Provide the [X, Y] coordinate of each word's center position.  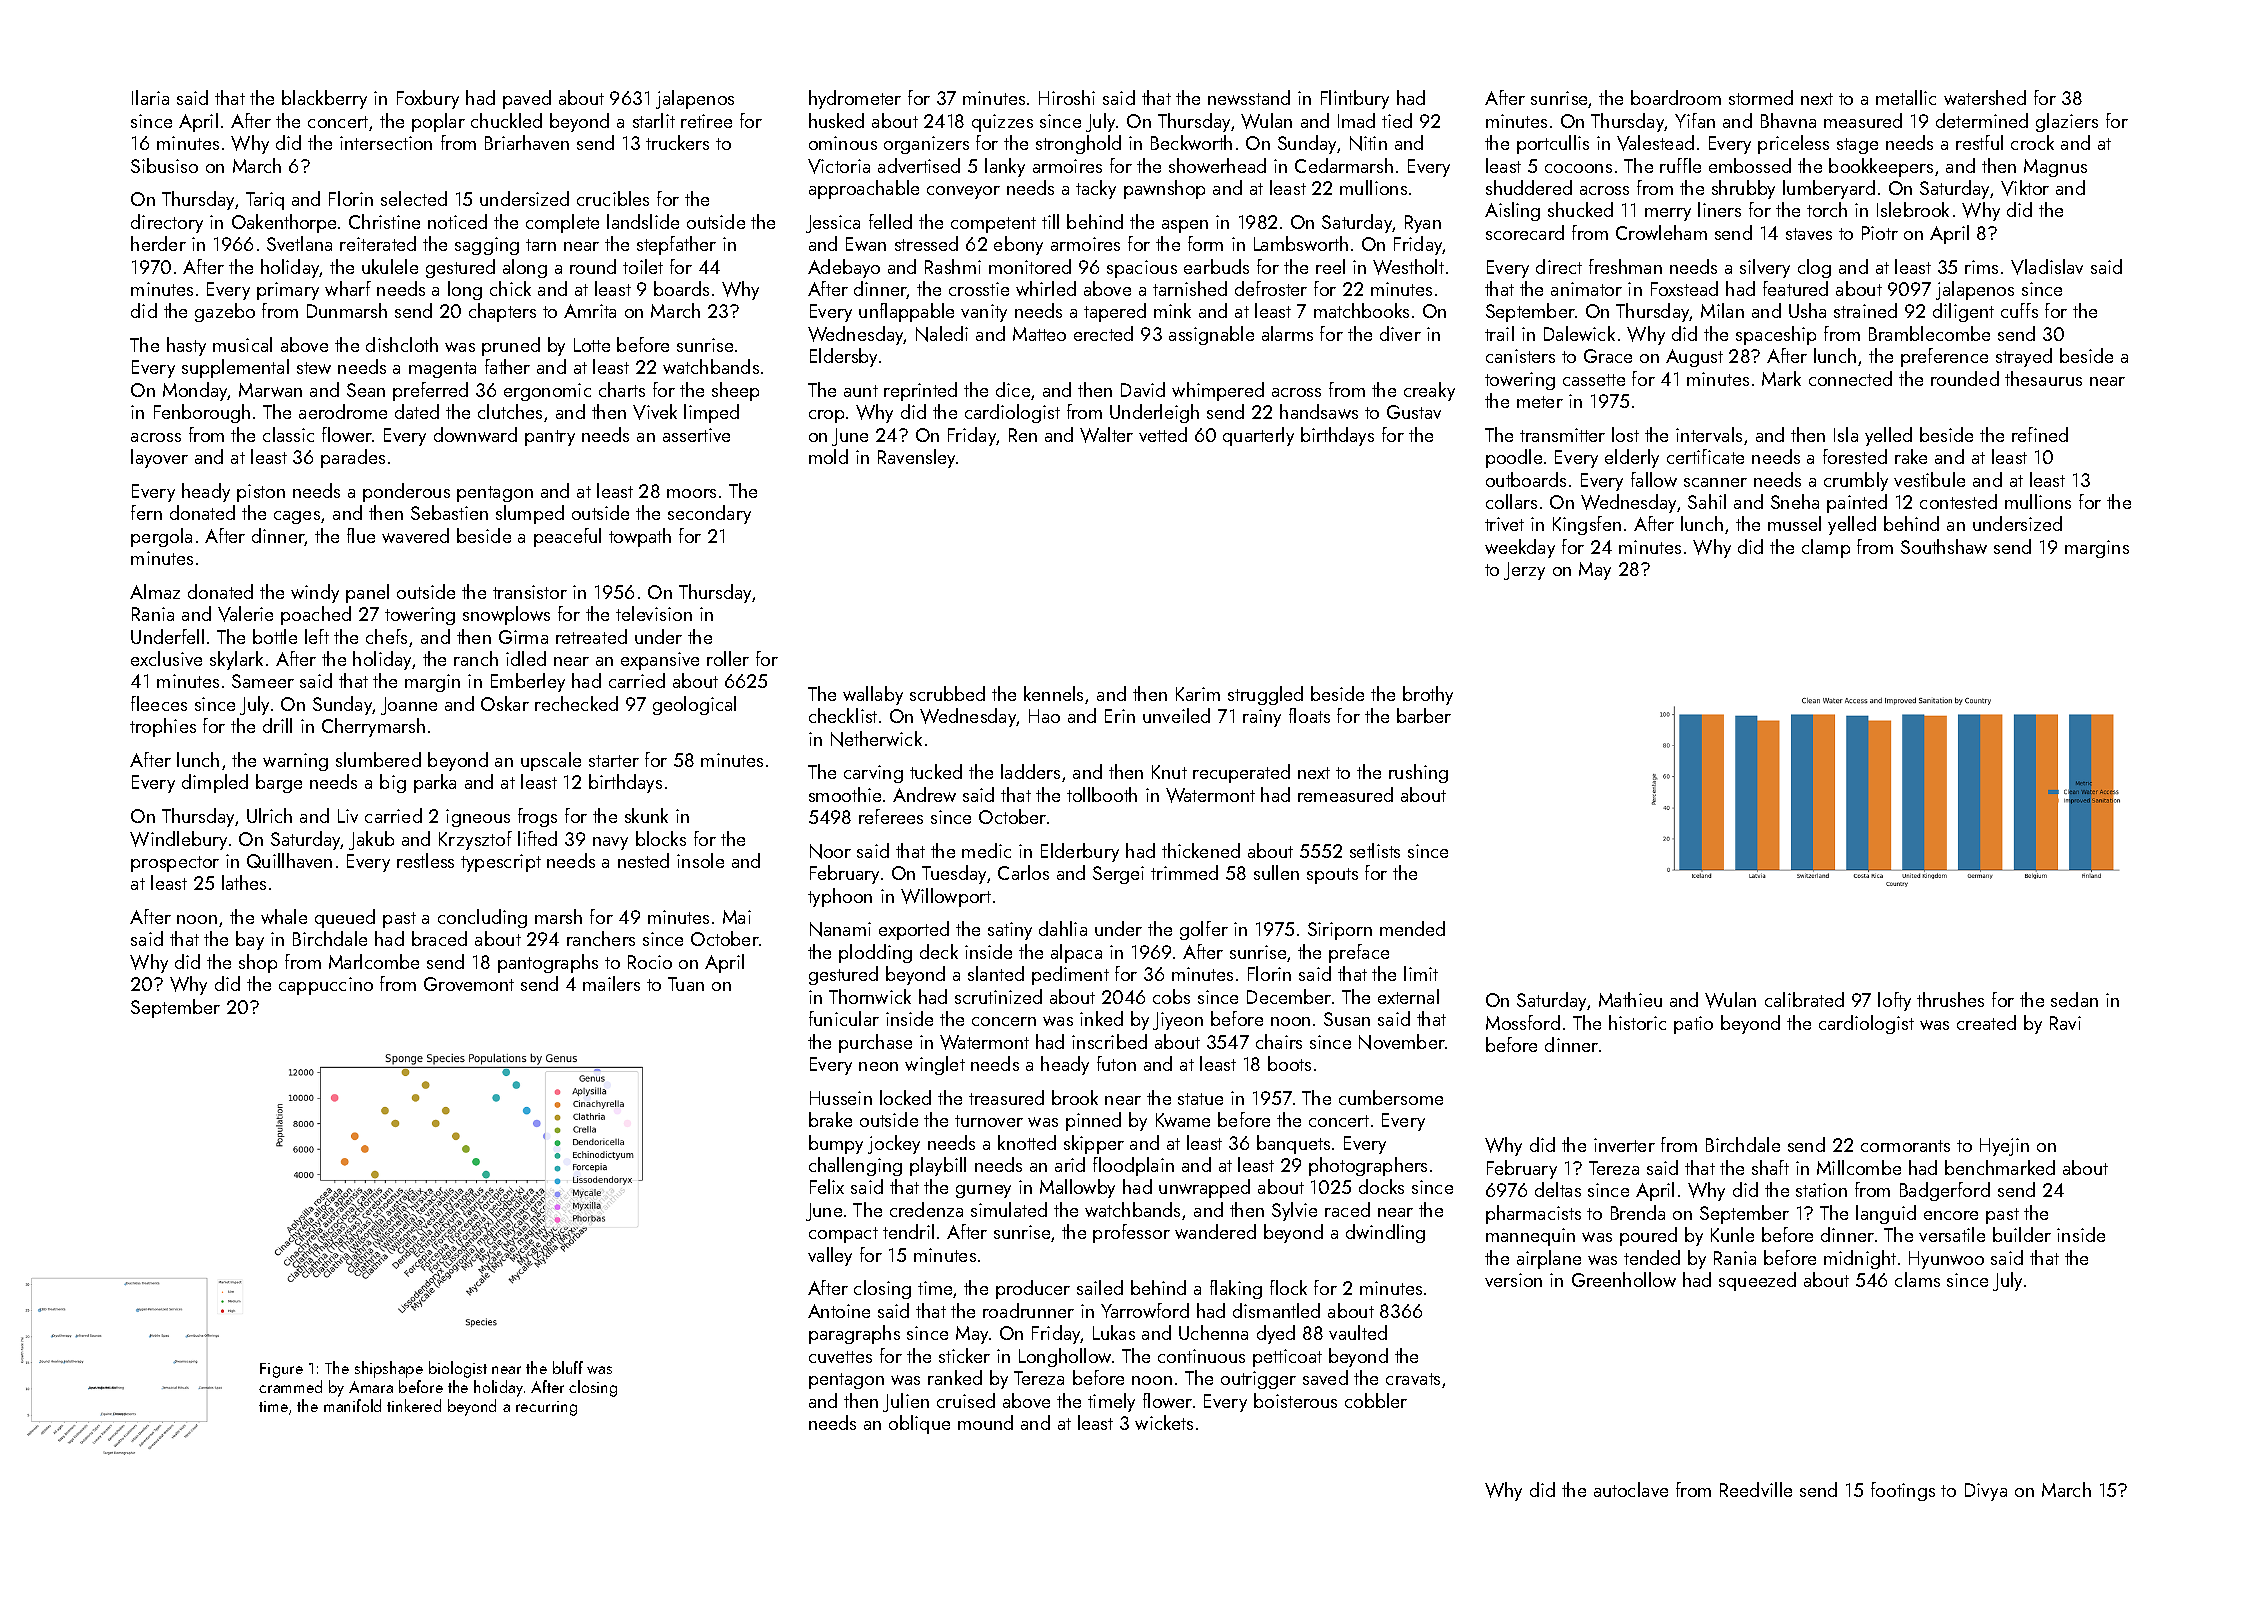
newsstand [1249, 97]
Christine [384, 221]
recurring [546, 1408]
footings [1903, 1491]
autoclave [1631, 1489]
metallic [1906, 97]
